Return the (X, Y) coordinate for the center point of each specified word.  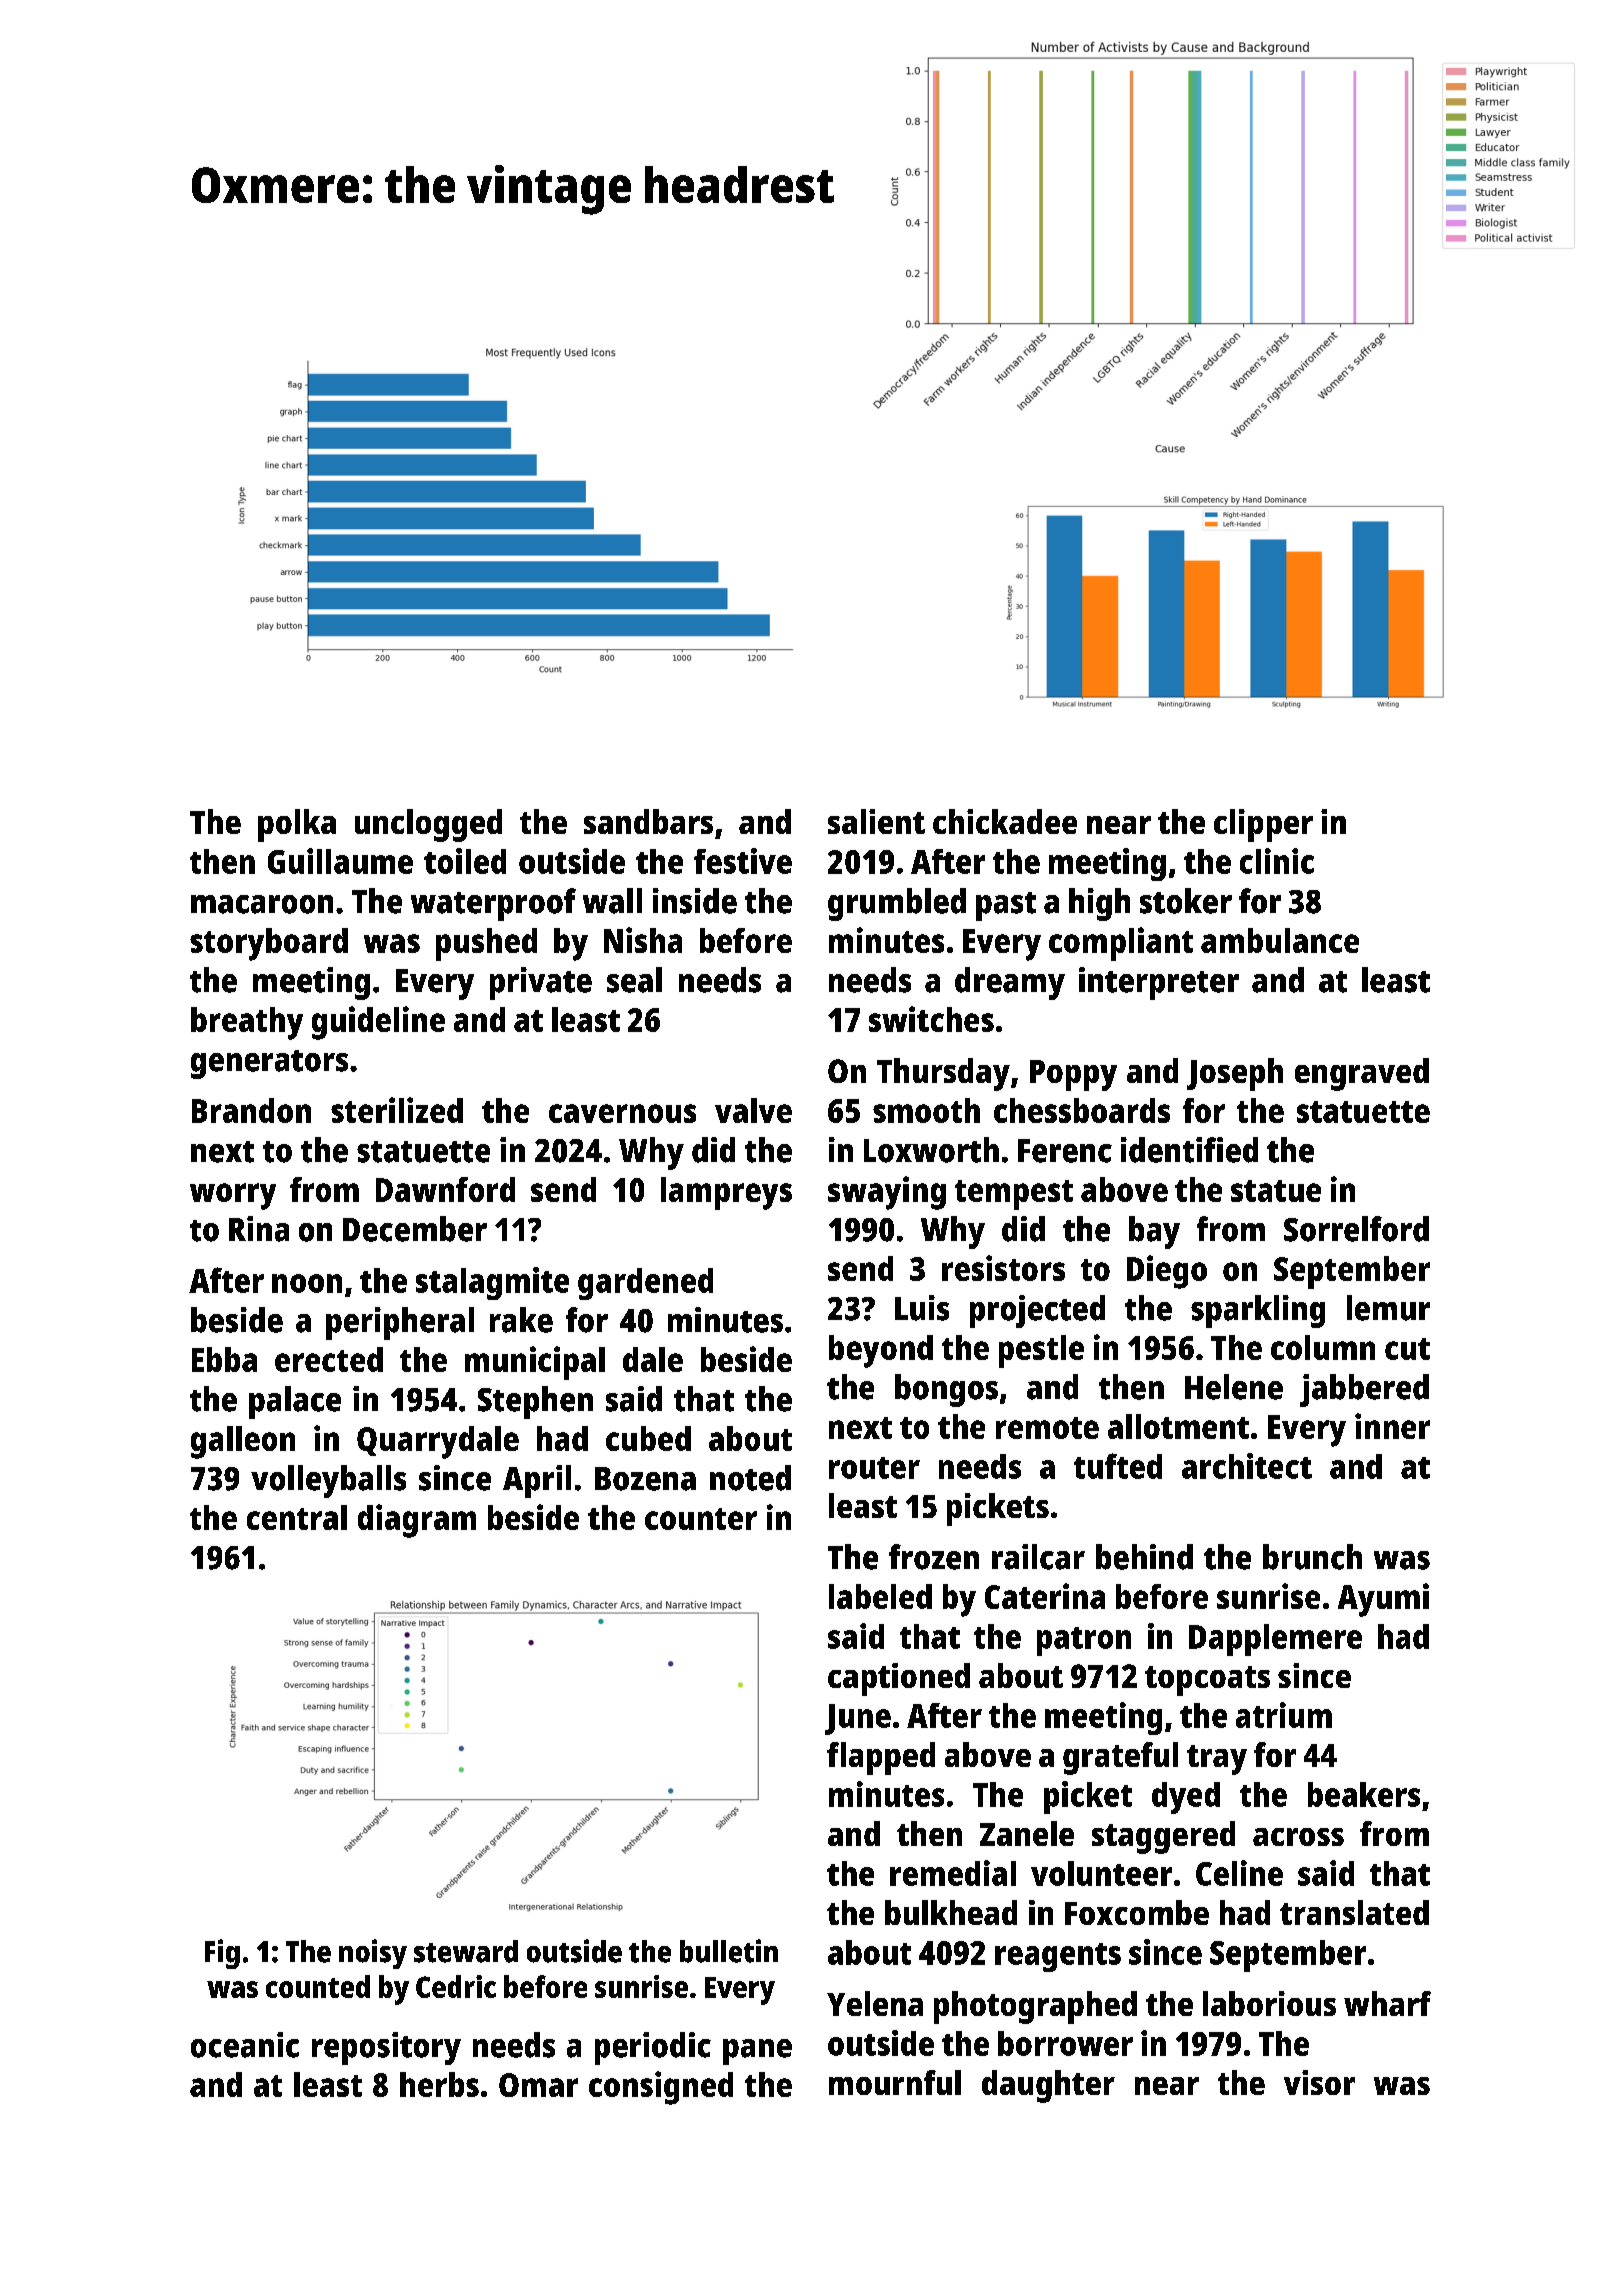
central (297, 1517)
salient (876, 821)
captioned (899, 1679)
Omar (538, 2085)
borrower (1065, 2043)
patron (1084, 1641)
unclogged (428, 825)
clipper (1263, 825)
